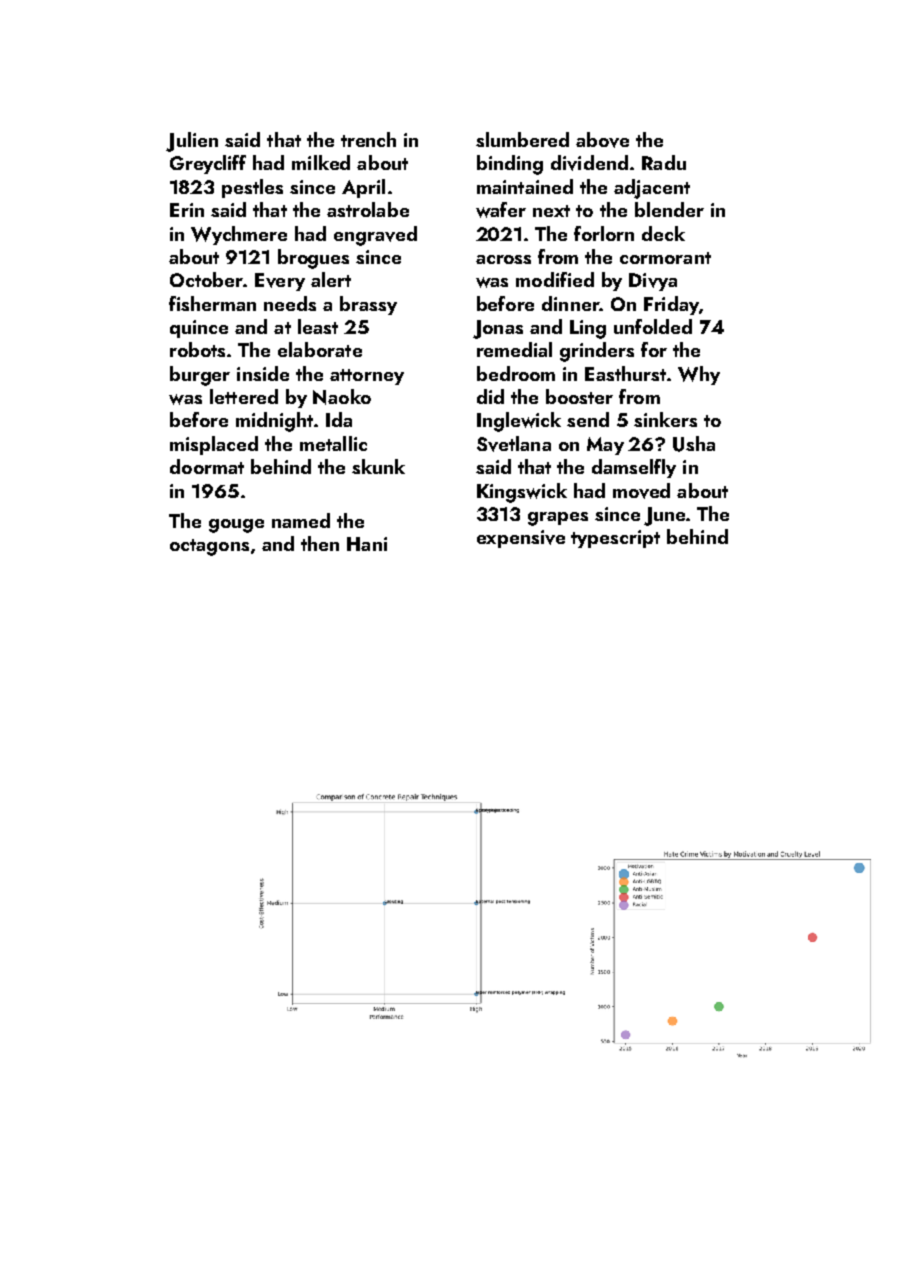  What do you see at coordinates (641, 491) in the screenshot?
I see `moved` at bounding box center [641, 491].
